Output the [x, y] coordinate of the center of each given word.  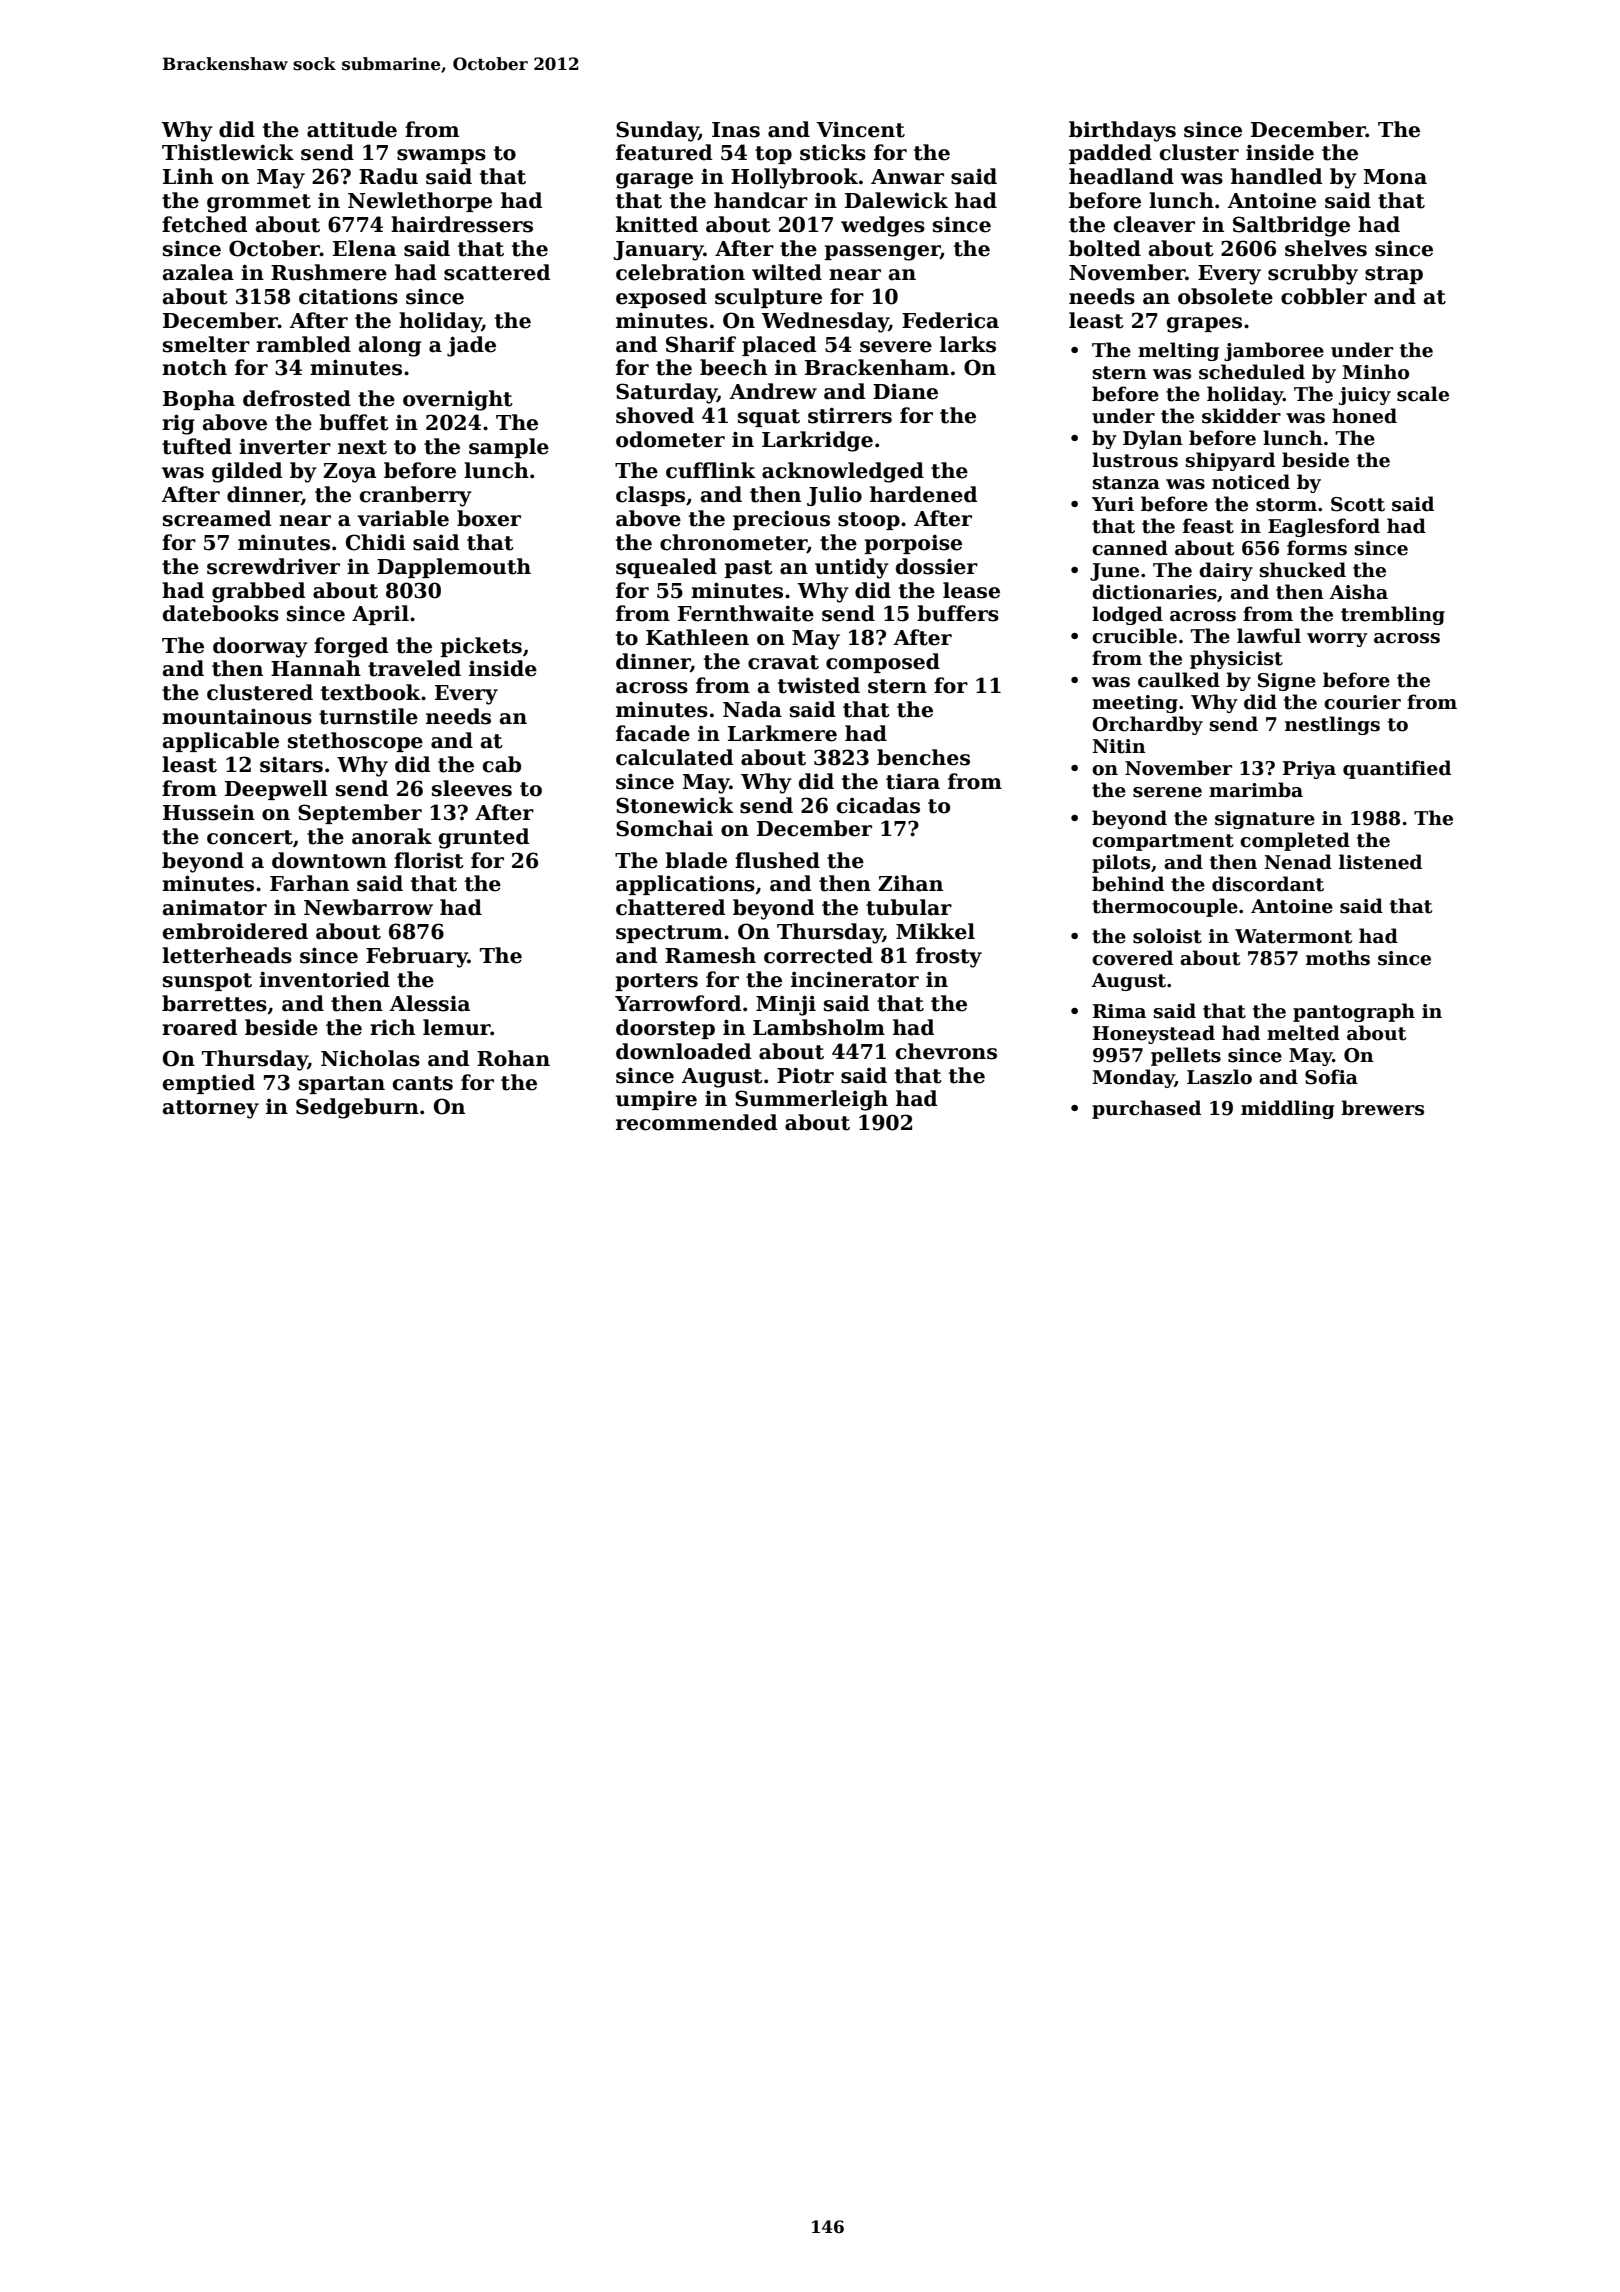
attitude [352, 129]
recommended [696, 1122]
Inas [736, 130]
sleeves [472, 788]
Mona [1395, 177]
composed [883, 663]
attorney [211, 1109]
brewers [1382, 1108]
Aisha [1359, 592]
